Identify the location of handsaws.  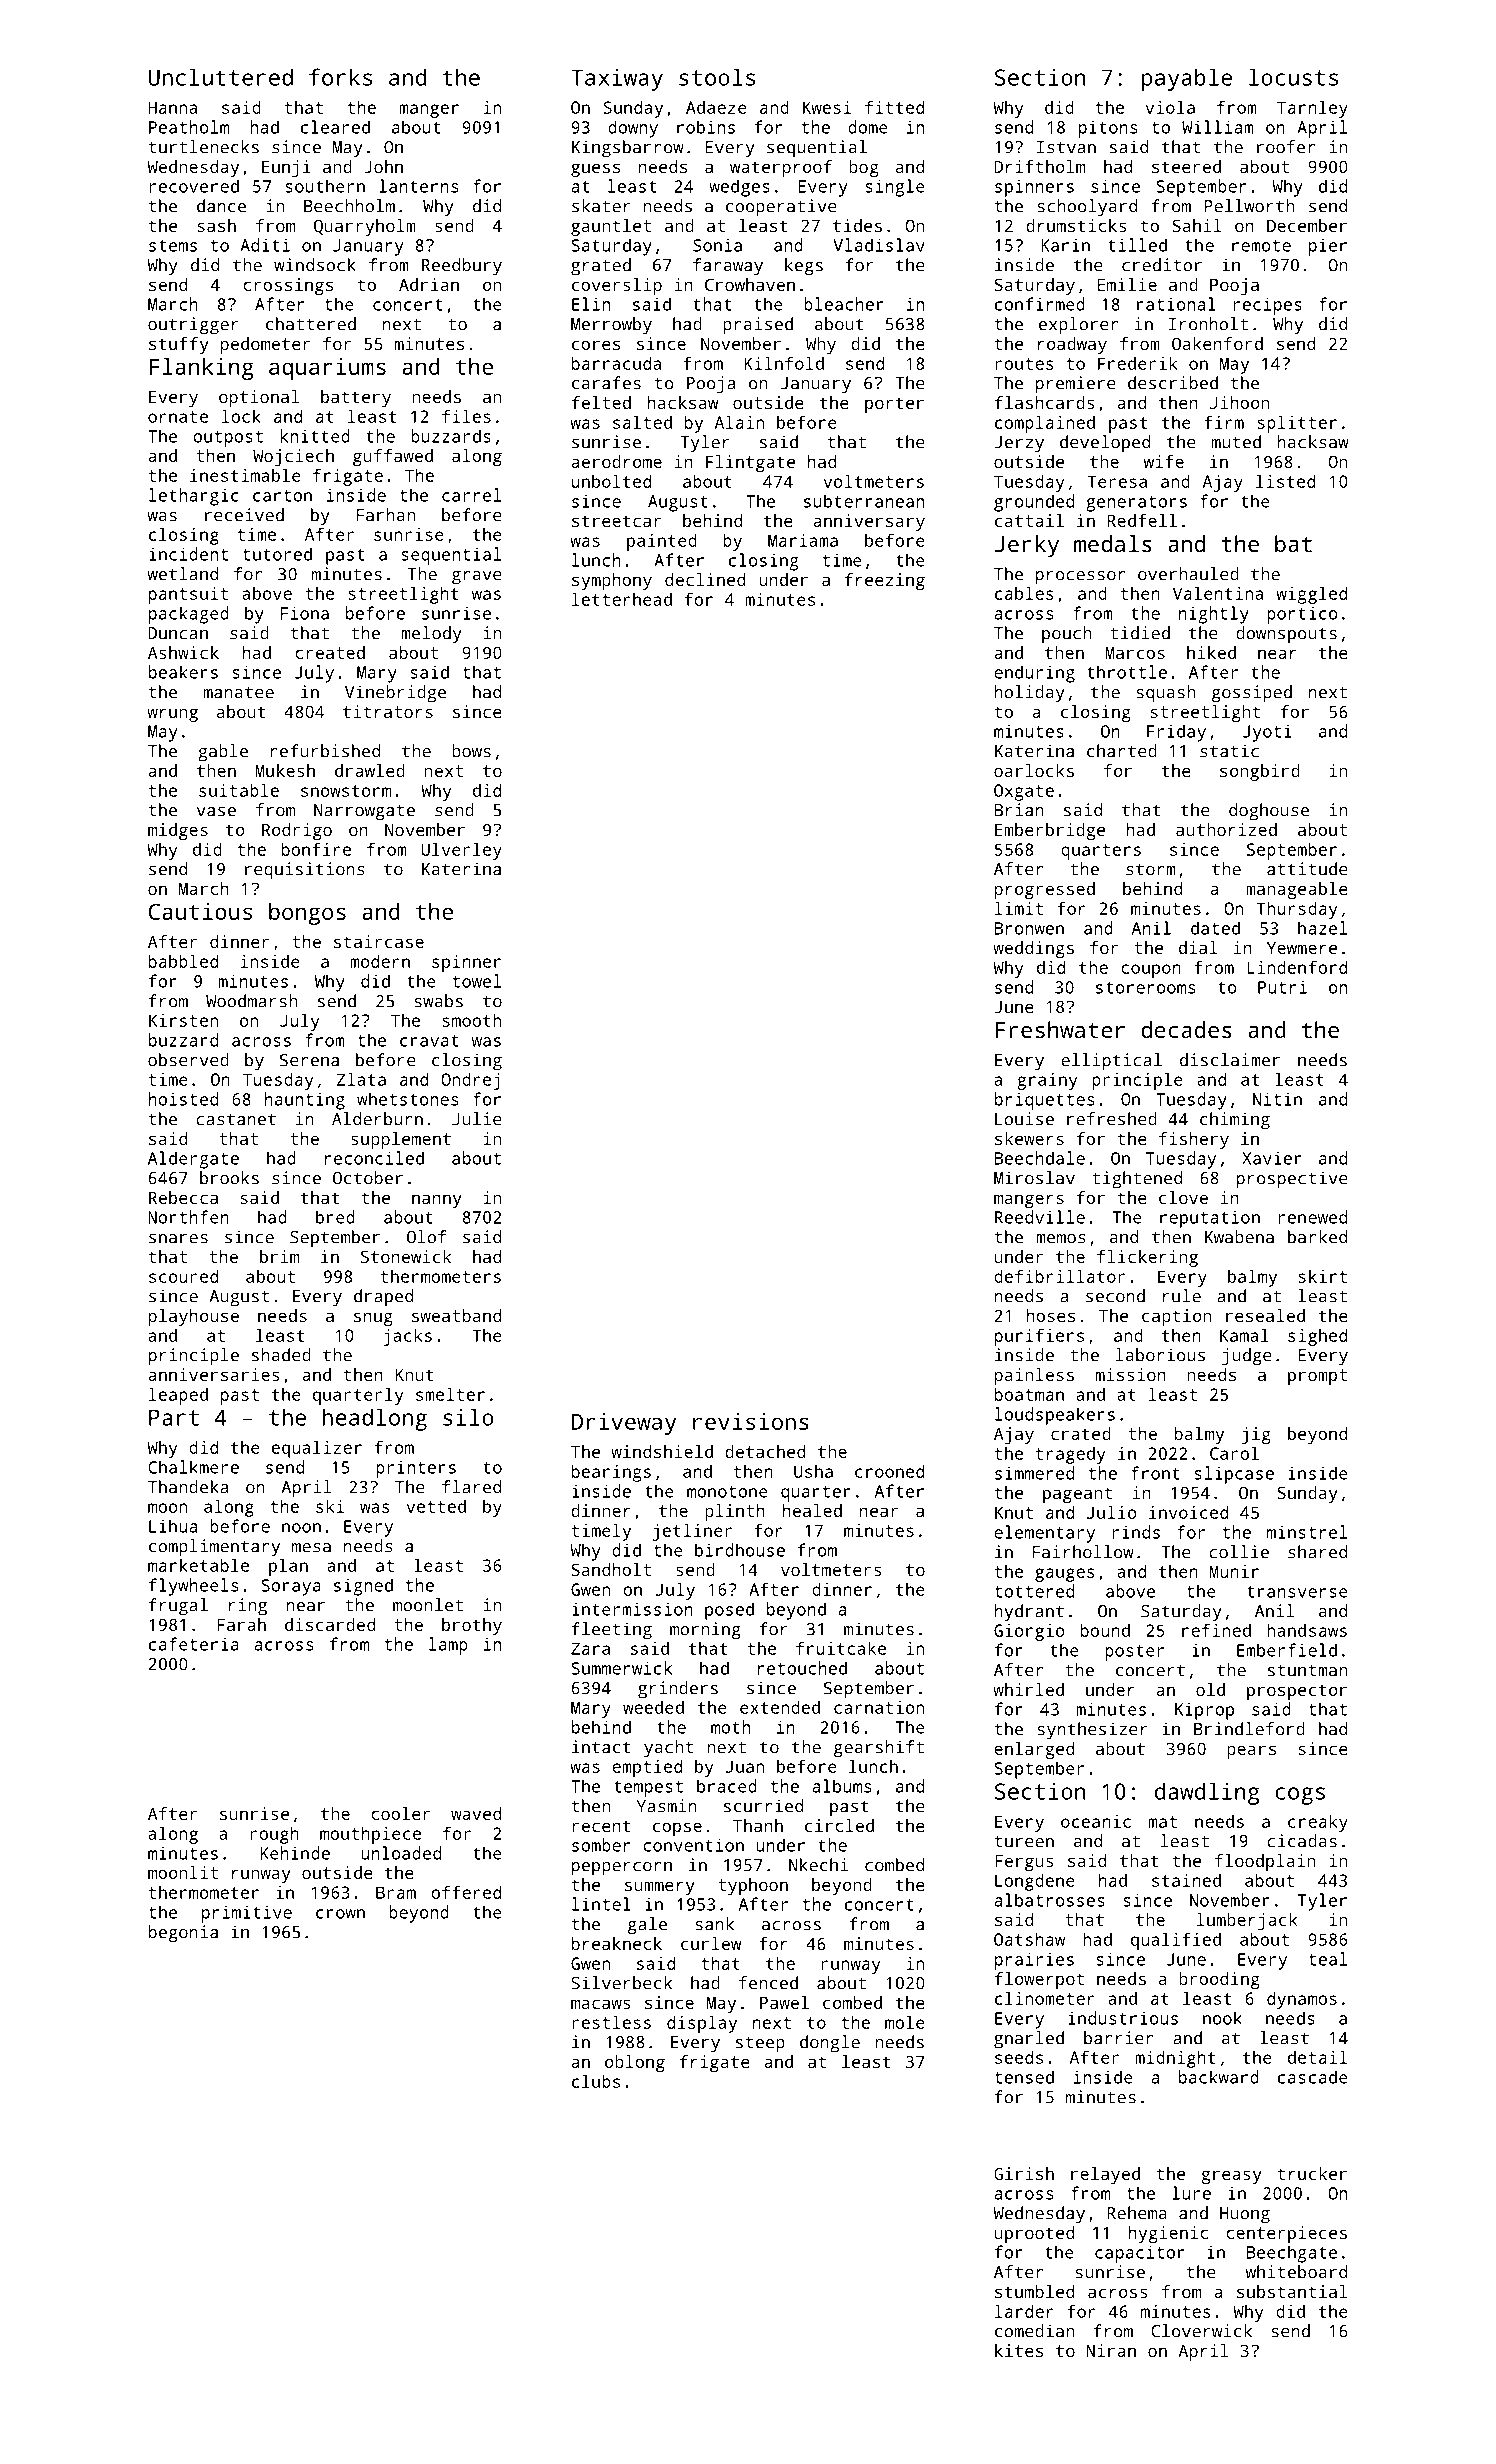
(1307, 1630).
